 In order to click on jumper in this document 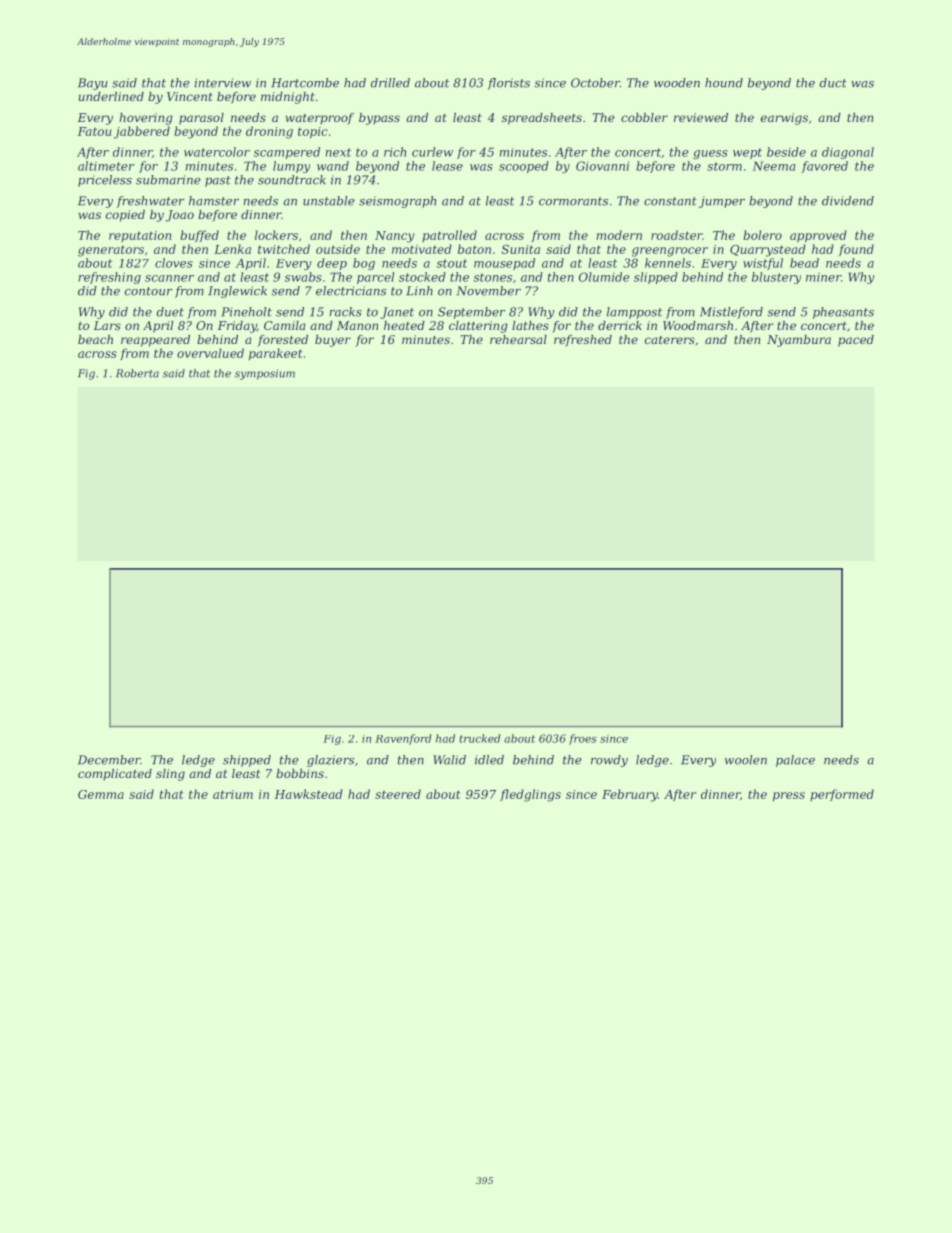, I will do `click(722, 202)`.
